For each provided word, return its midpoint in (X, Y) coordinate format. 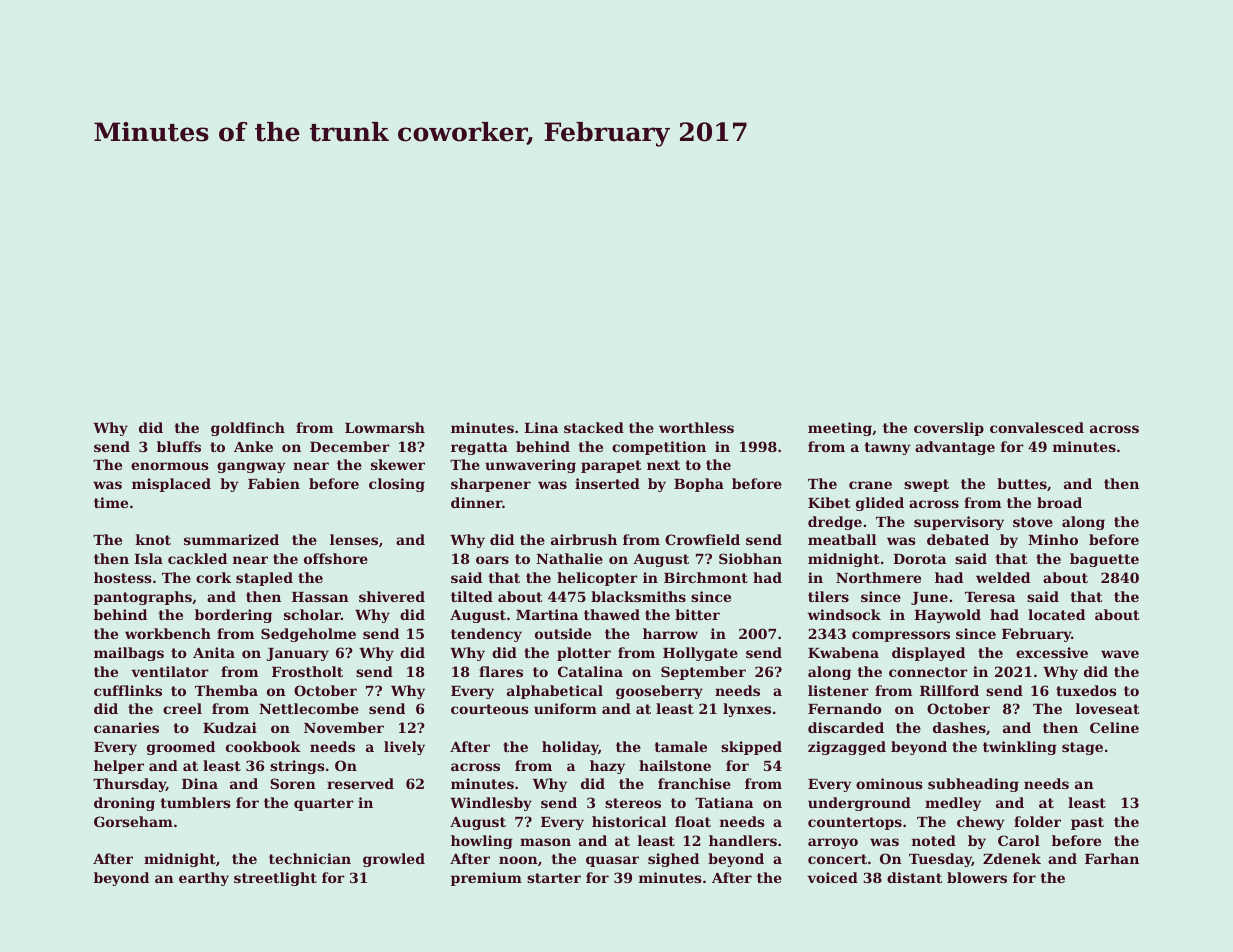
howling (482, 842)
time (111, 502)
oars (492, 560)
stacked (594, 427)
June (929, 598)
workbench (168, 633)
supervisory (959, 523)
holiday (570, 748)
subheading (973, 785)
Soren (293, 783)
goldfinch (248, 429)
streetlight (275, 879)
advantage (955, 448)
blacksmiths (638, 596)
